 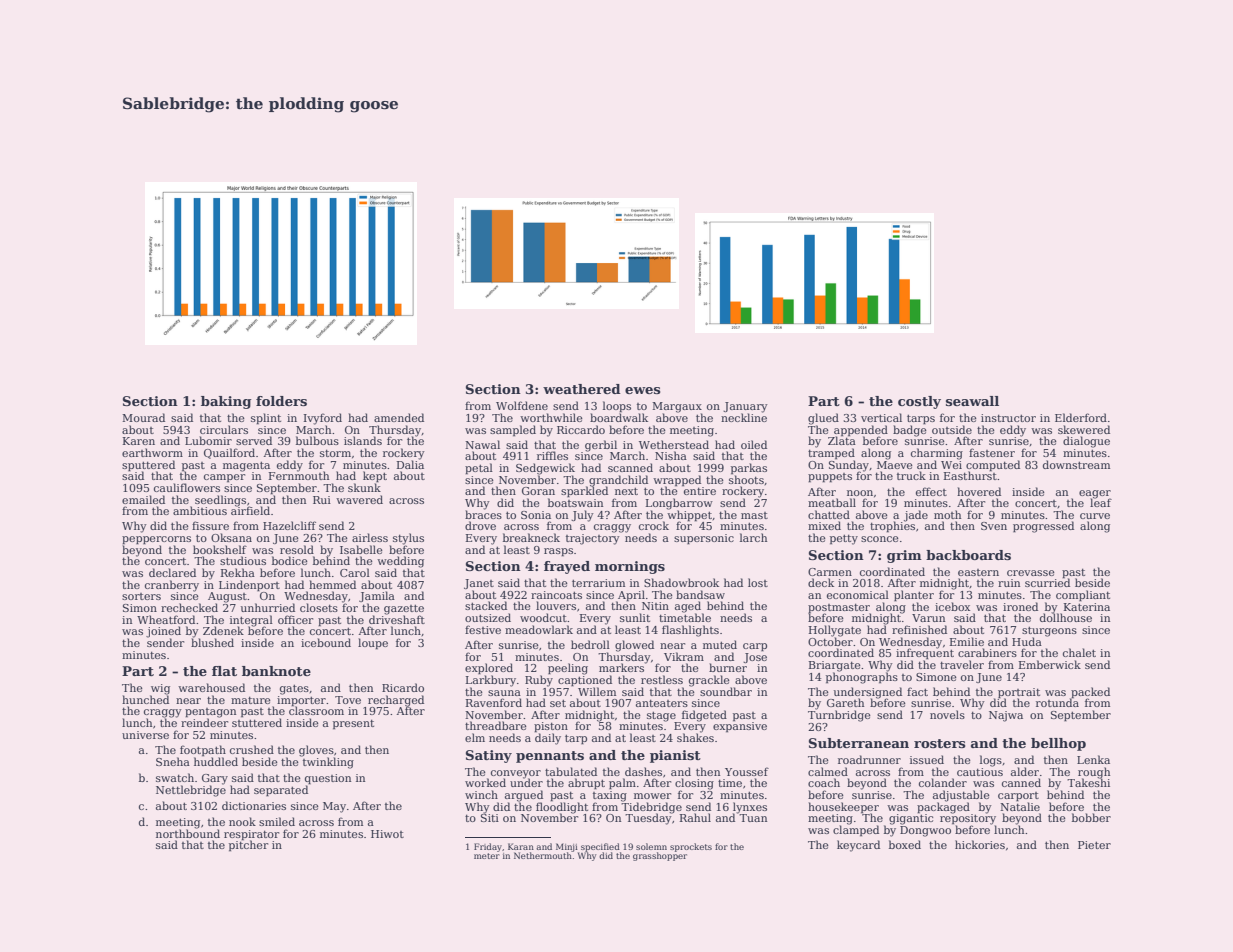 What do you see at coordinates (160, 689) in the page?
I see `wig` at bounding box center [160, 689].
